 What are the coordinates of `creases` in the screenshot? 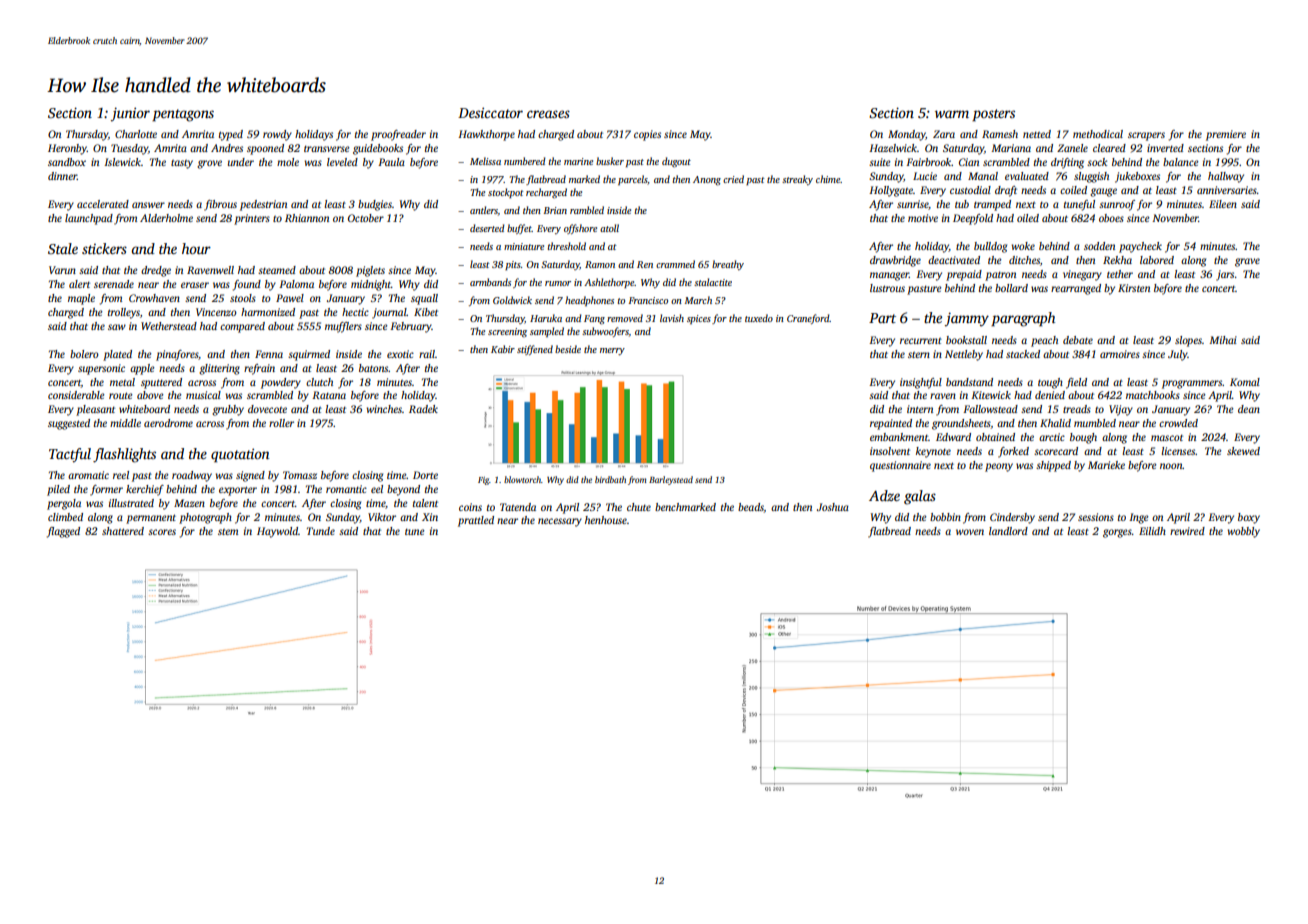 It's located at (548, 114).
